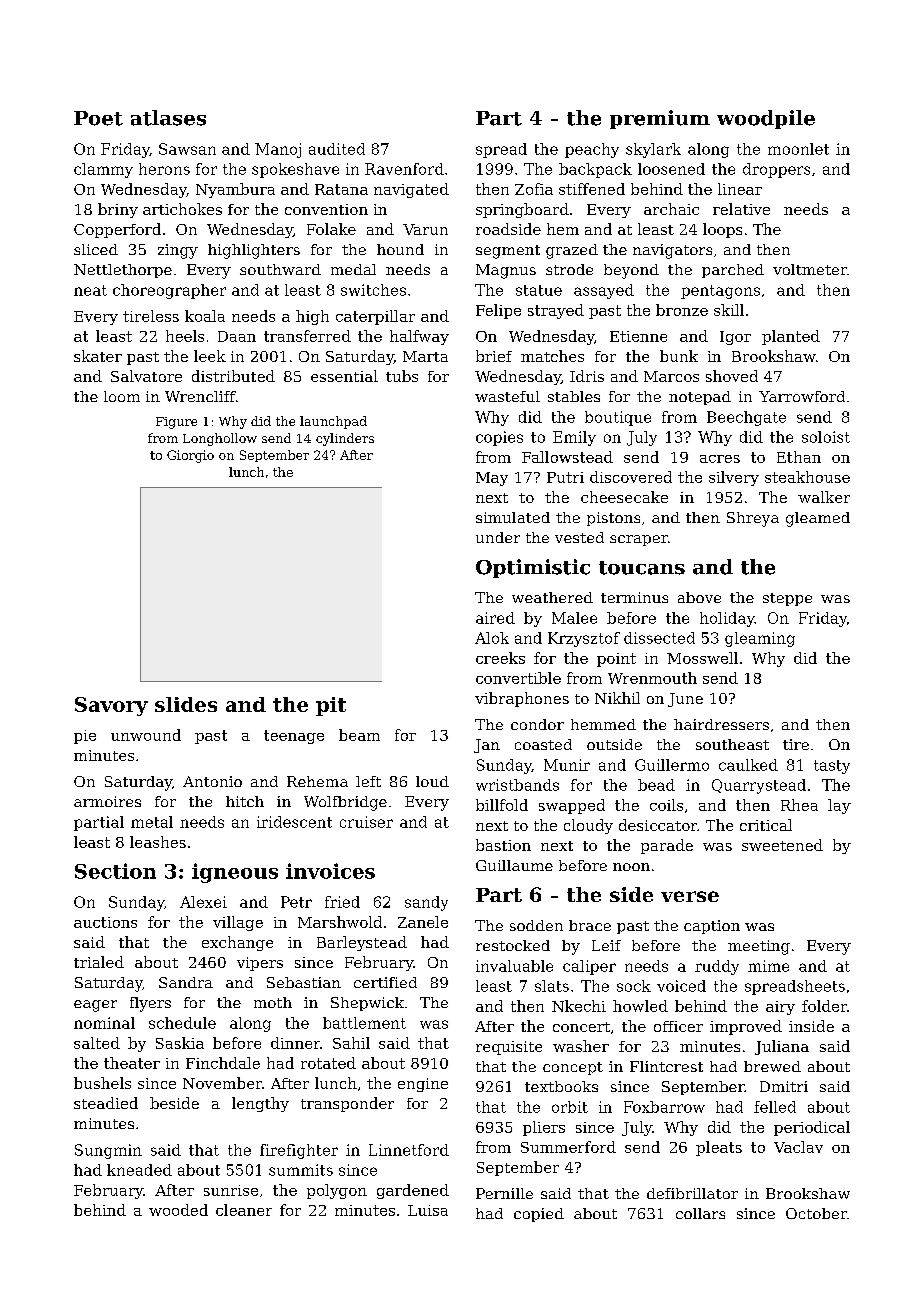 The width and height of the screenshot is (924, 1308). I want to click on Sungmin, so click(108, 1151).
